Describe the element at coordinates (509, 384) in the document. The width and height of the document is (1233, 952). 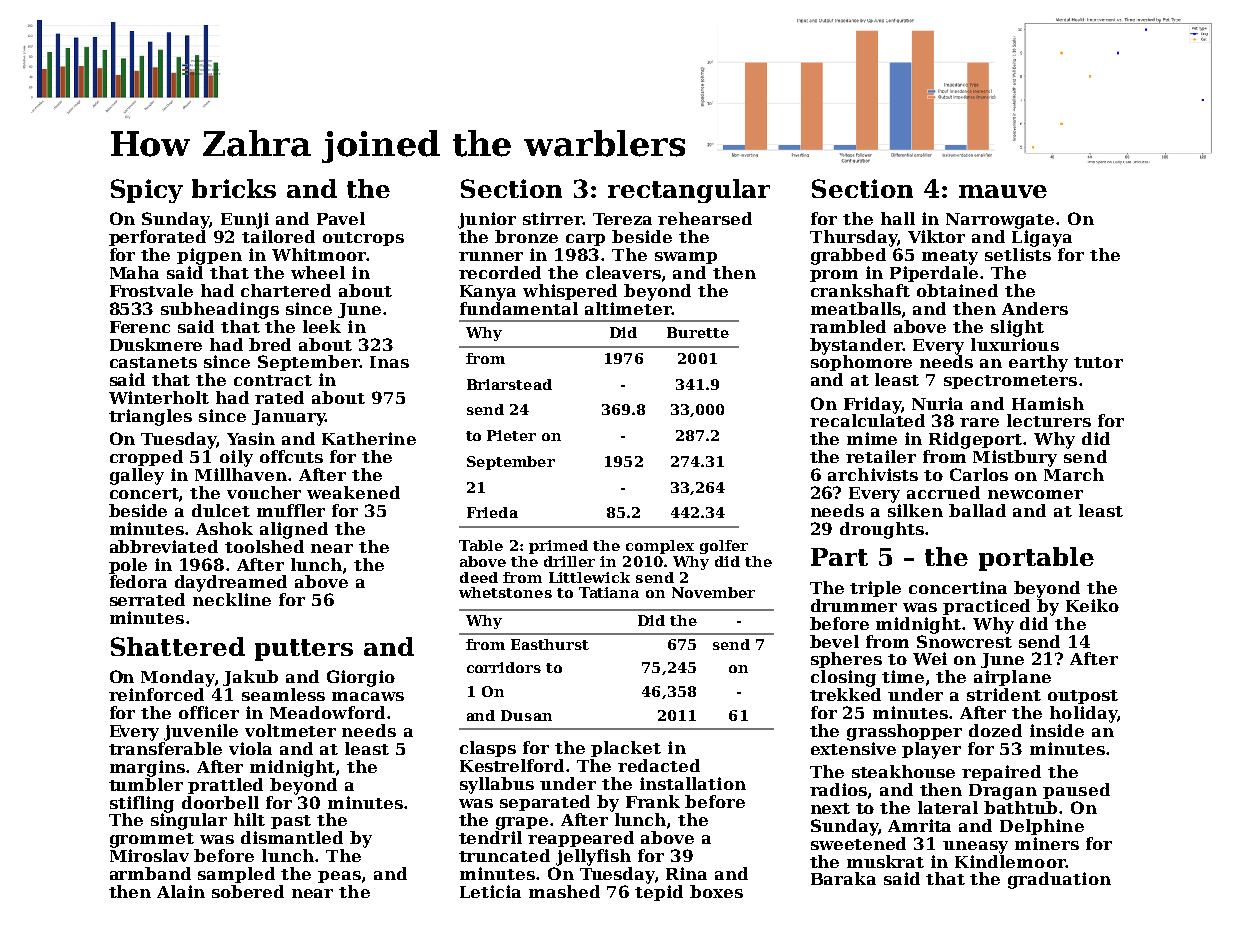
I see `Briarstead` at that location.
